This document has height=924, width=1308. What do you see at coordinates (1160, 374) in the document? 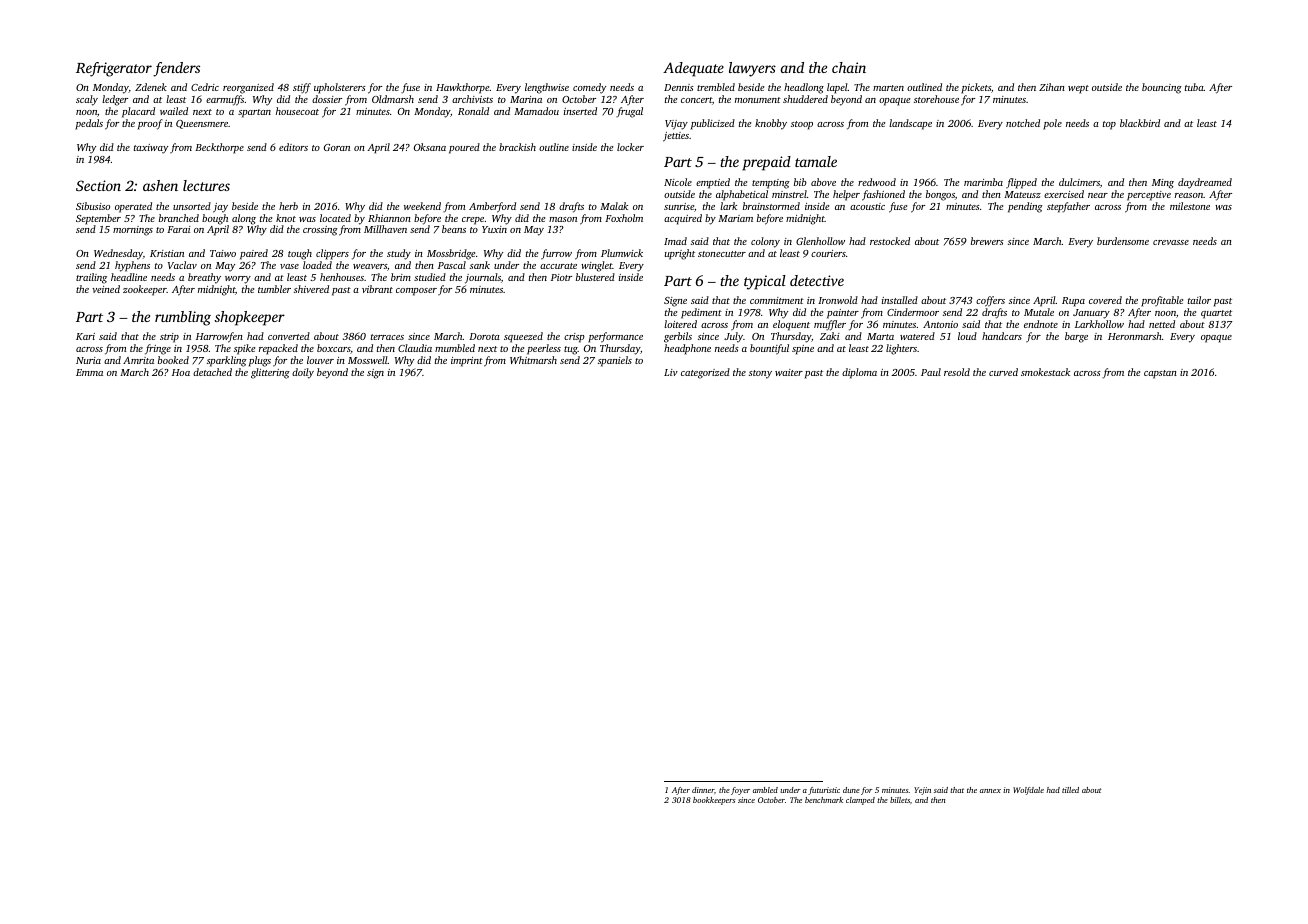
I see `capstan` at bounding box center [1160, 374].
